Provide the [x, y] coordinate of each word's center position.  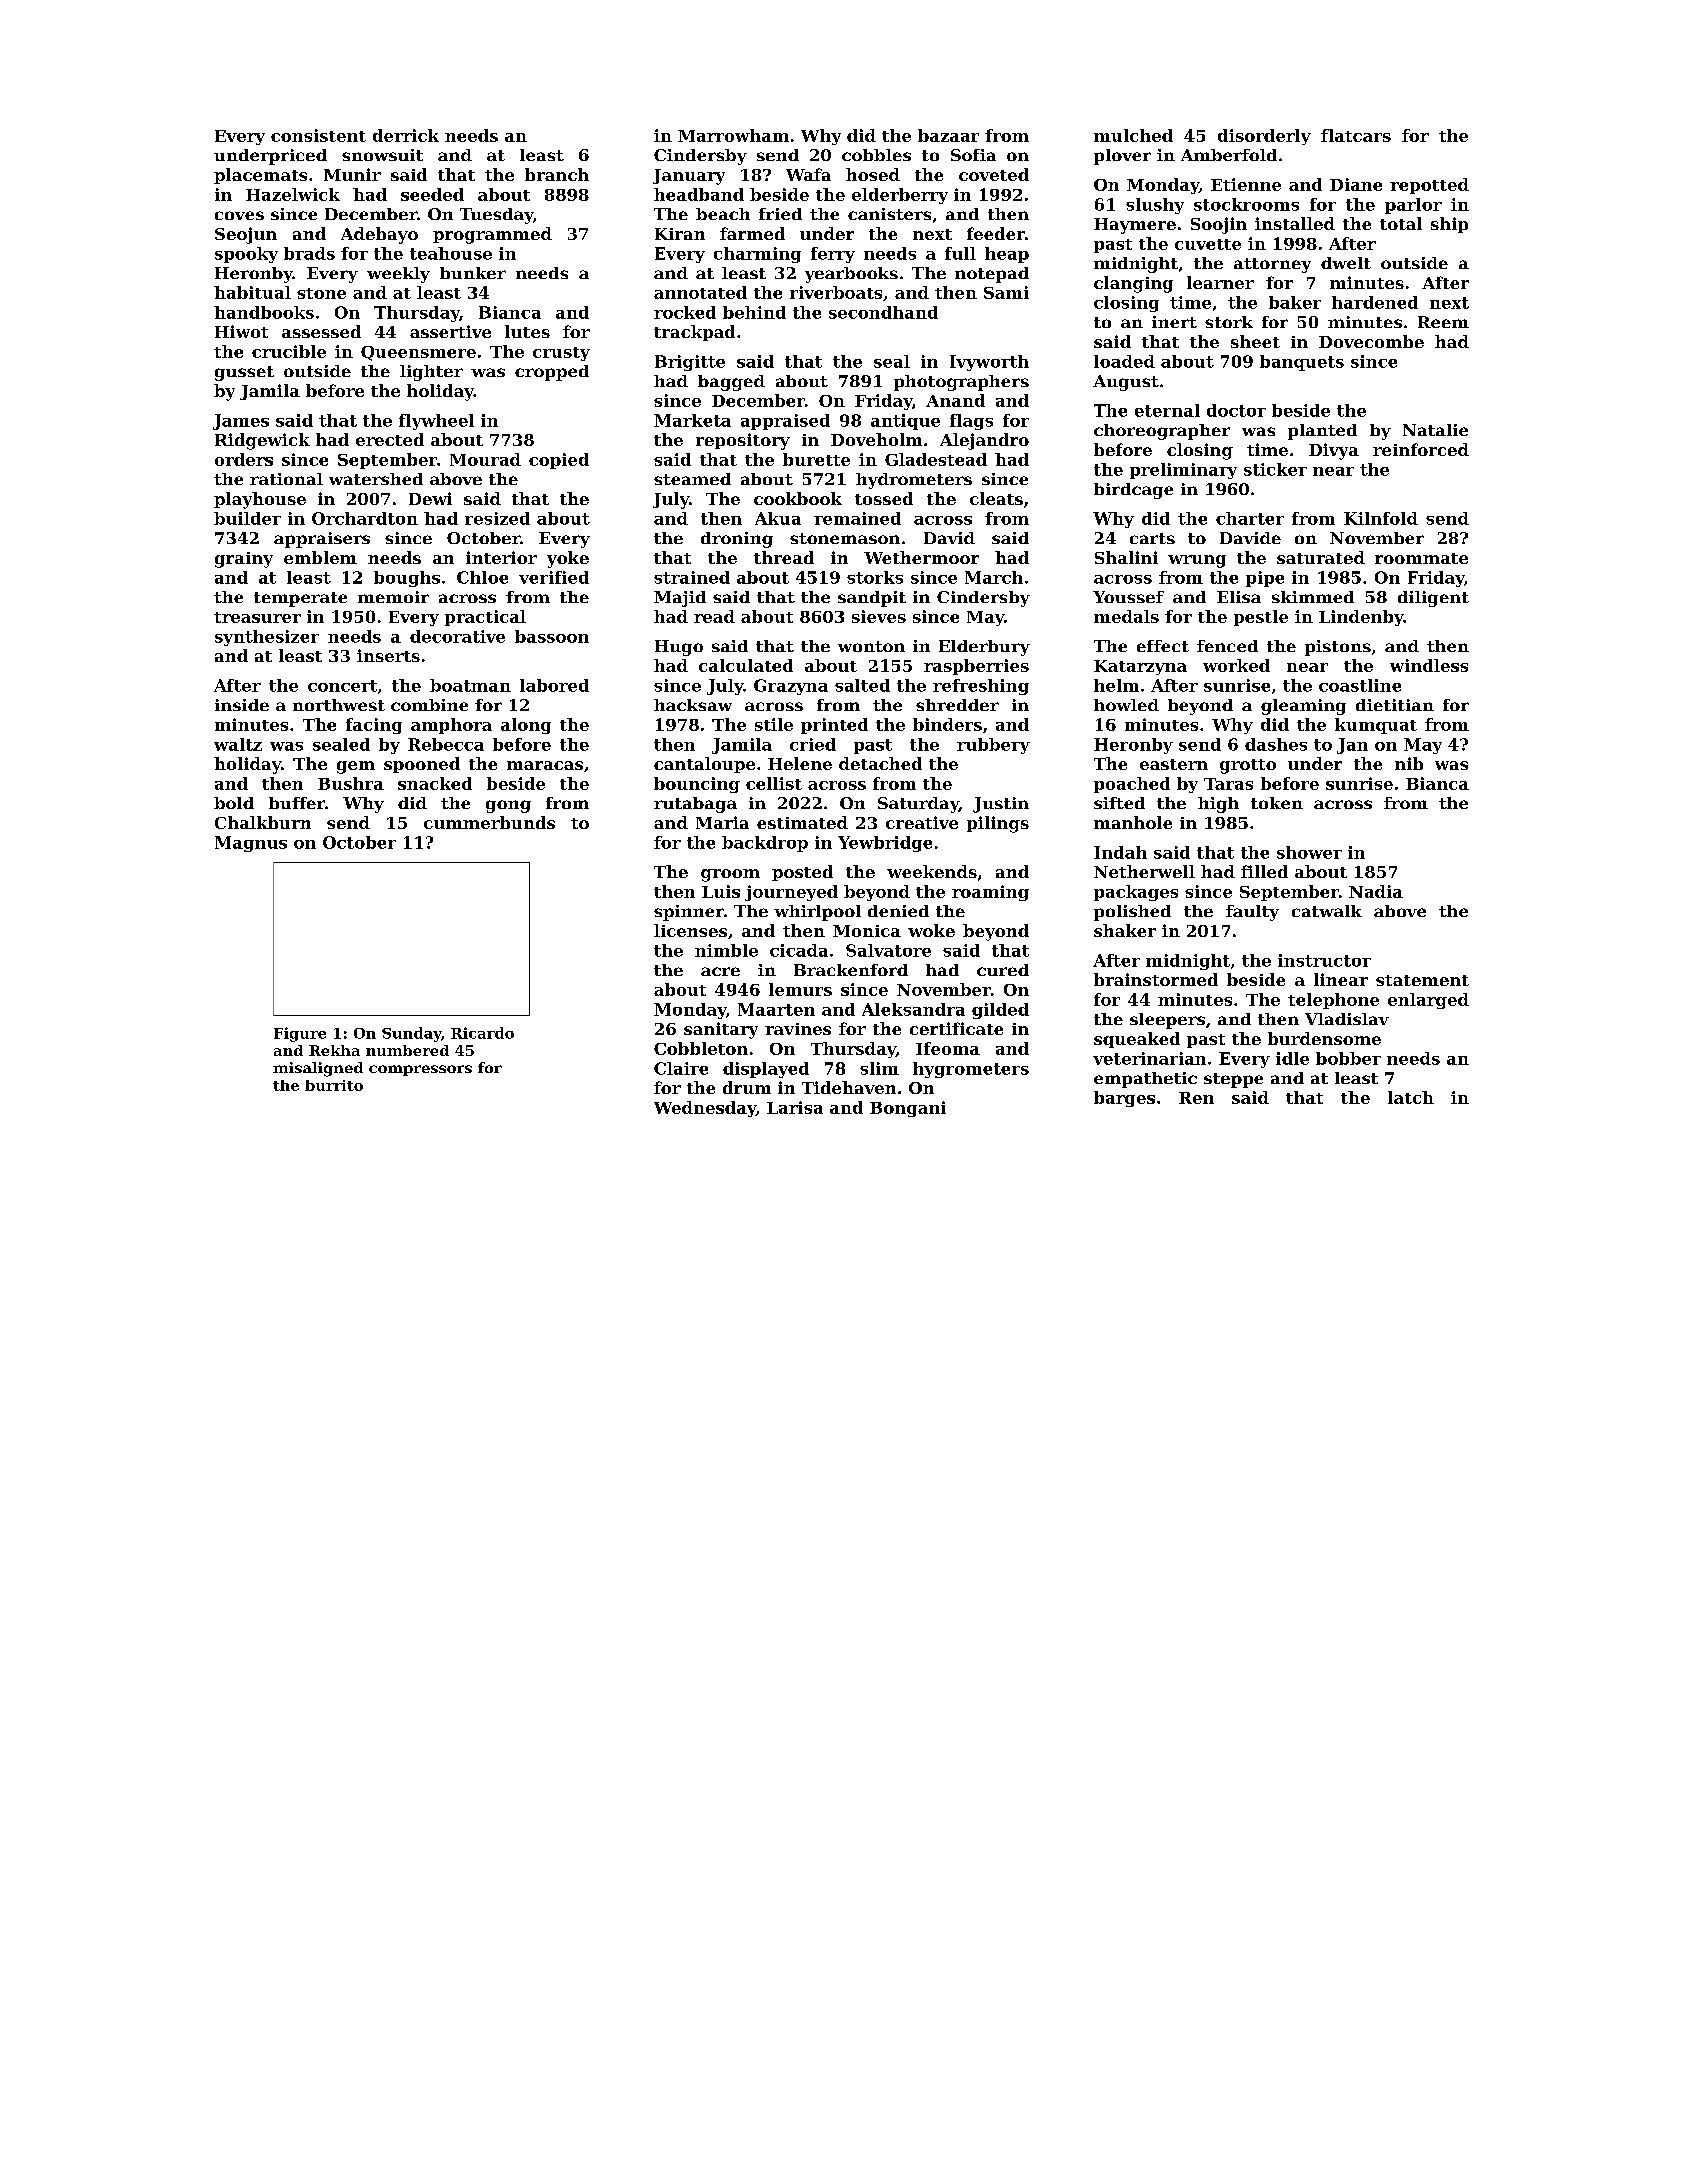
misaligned [318, 1069]
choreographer [1162, 432]
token [1277, 803]
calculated [746, 665]
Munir [352, 174]
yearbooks [851, 275]
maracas [545, 765]
